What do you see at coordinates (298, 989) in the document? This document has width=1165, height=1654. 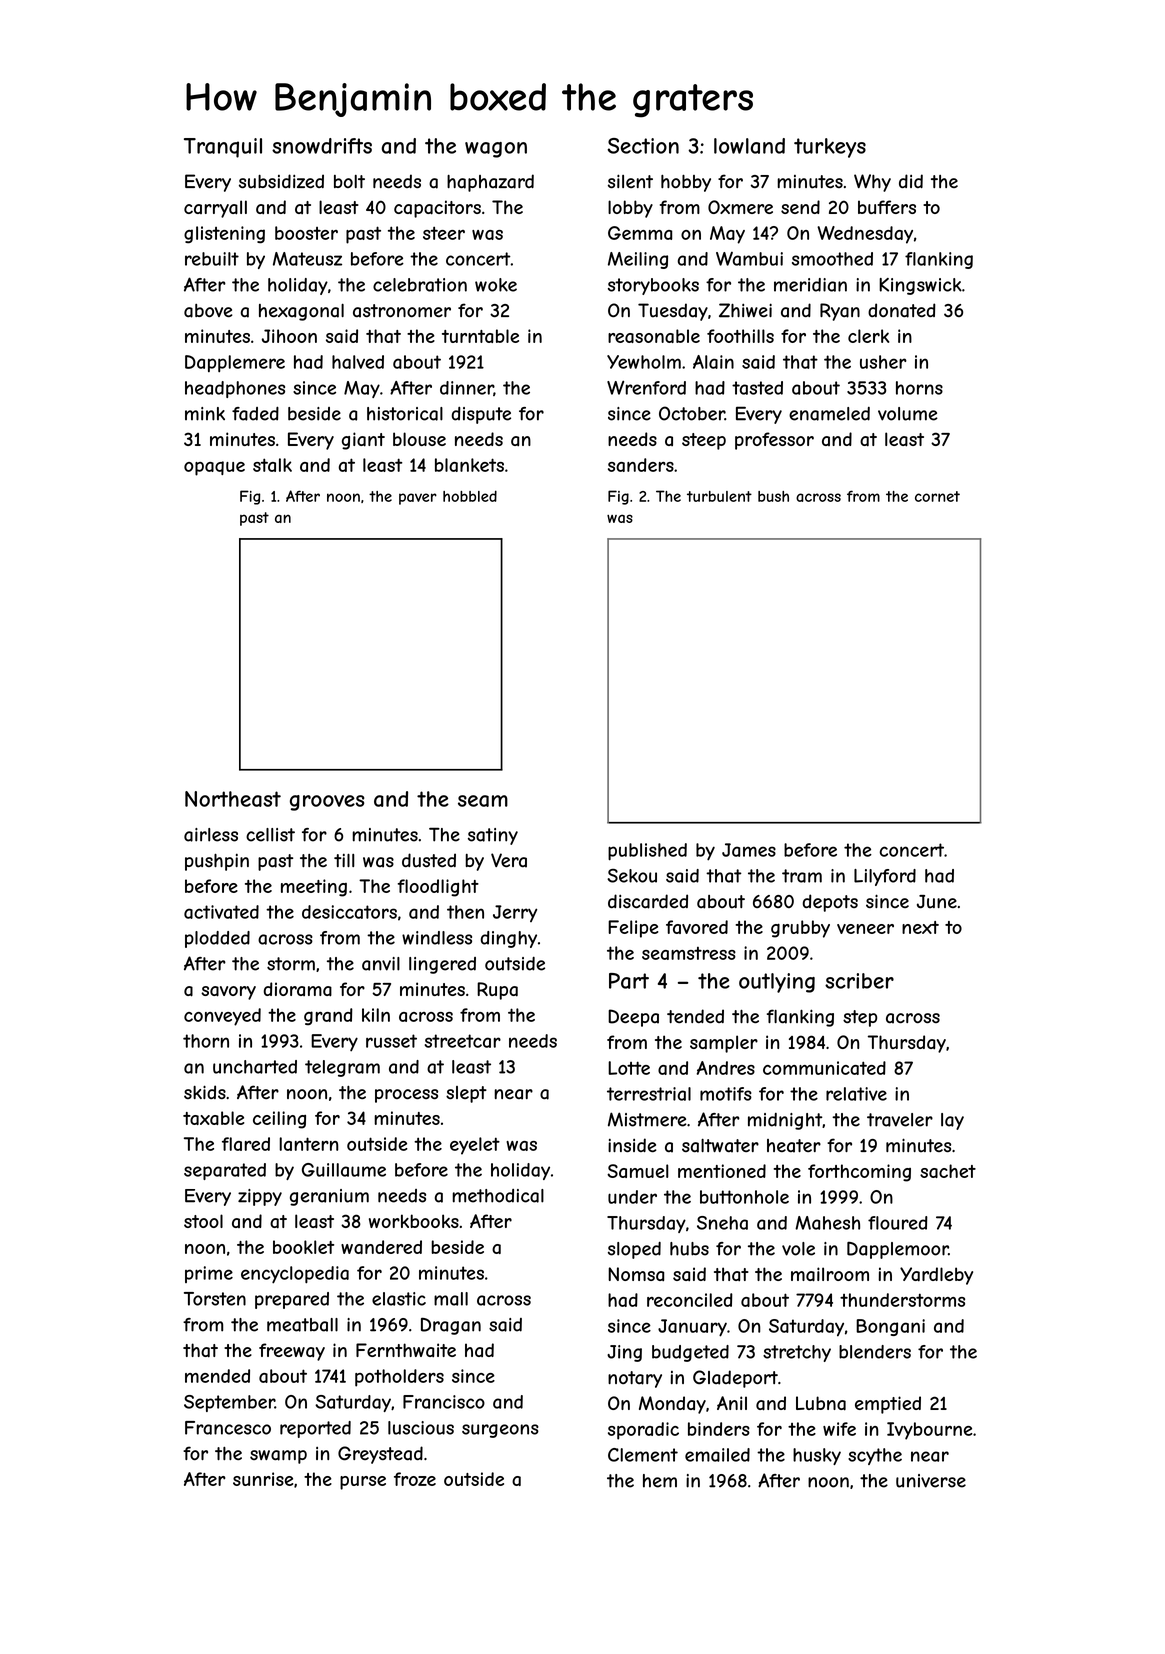 I see `diorama` at bounding box center [298, 989].
